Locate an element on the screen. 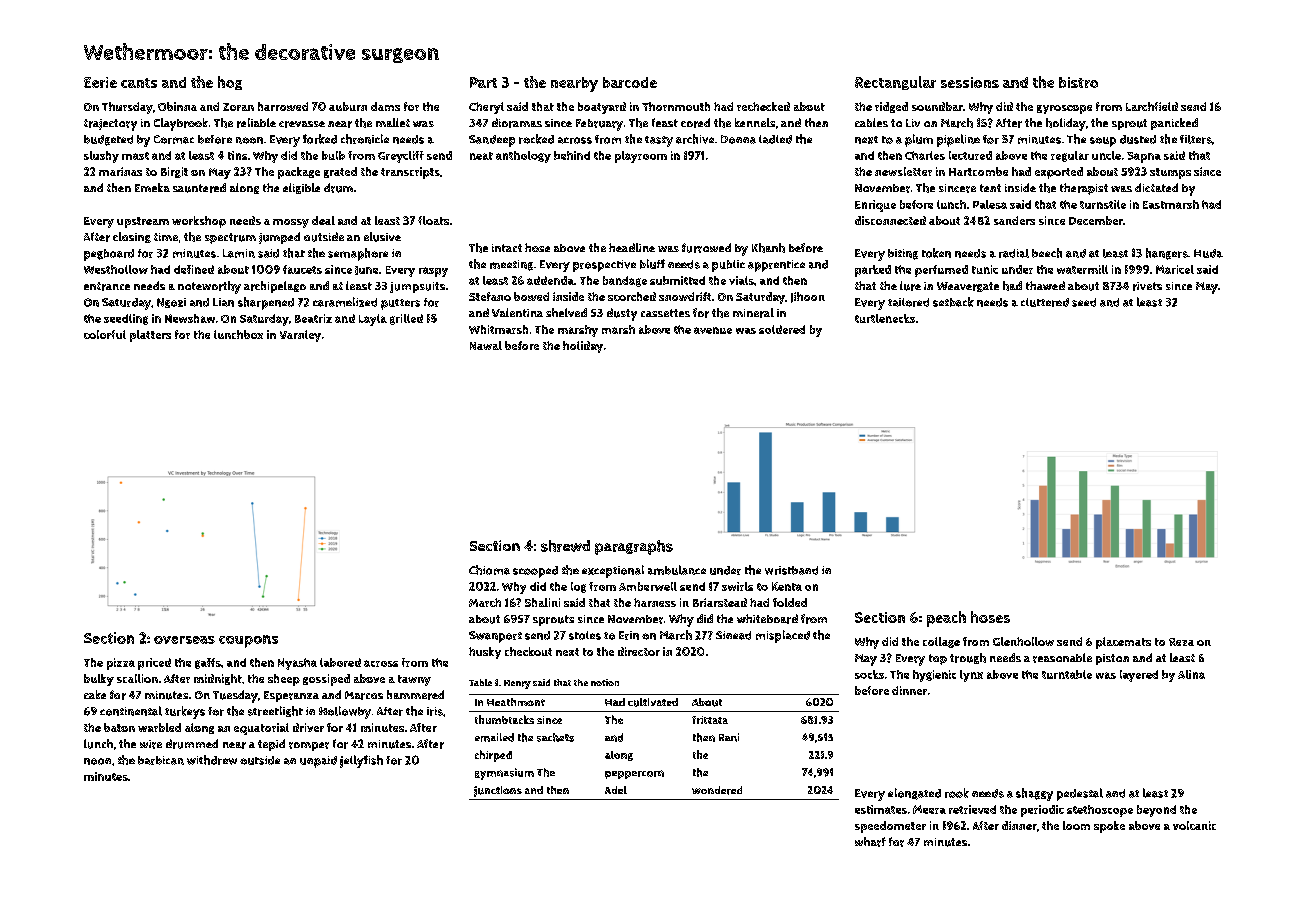 The height and width of the screenshot is (924, 1308). newsletter is located at coordinates (903, 171).
